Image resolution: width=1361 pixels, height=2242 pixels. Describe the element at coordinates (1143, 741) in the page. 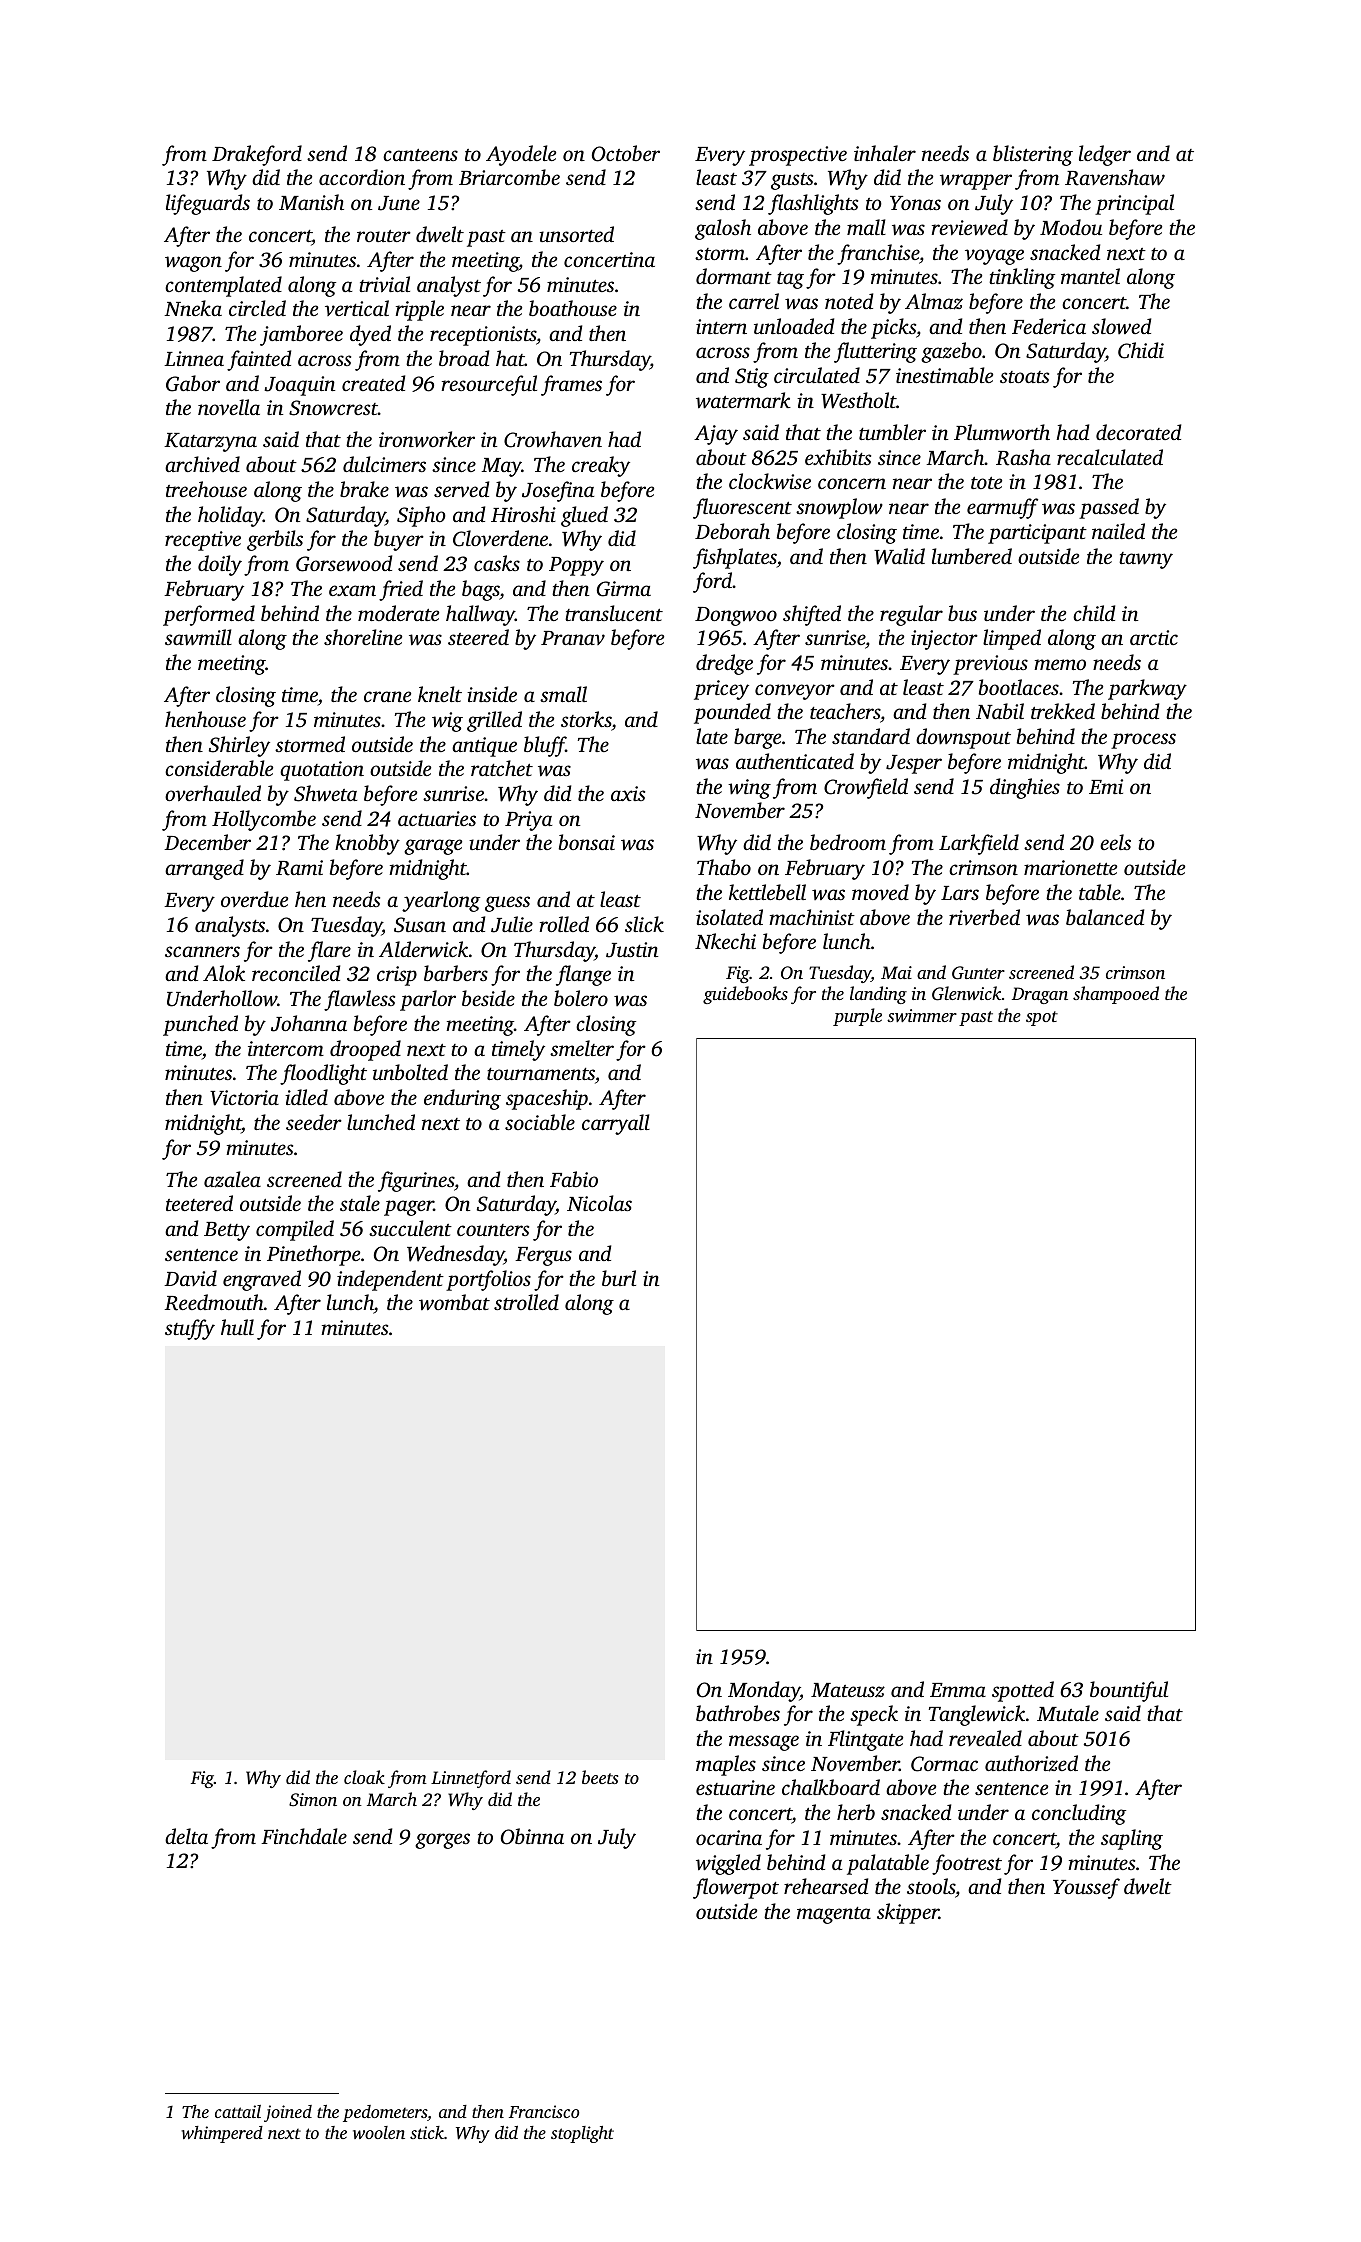

I see `process` at that location.
